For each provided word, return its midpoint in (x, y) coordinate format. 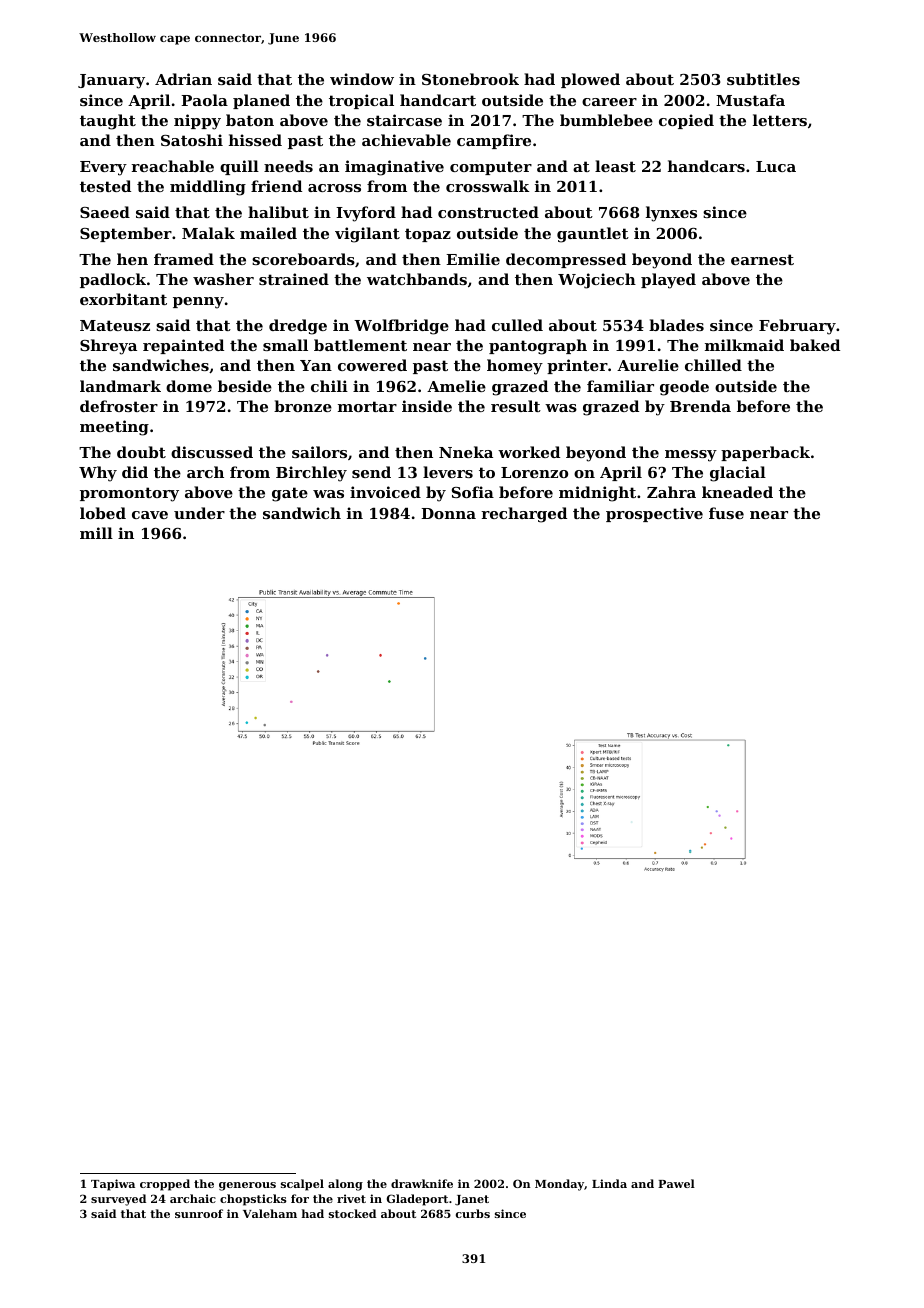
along (345, 1185)
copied (686, 121)
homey (515, 367)
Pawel (676, 1183)
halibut (278, 212)
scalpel (302, 1185)
